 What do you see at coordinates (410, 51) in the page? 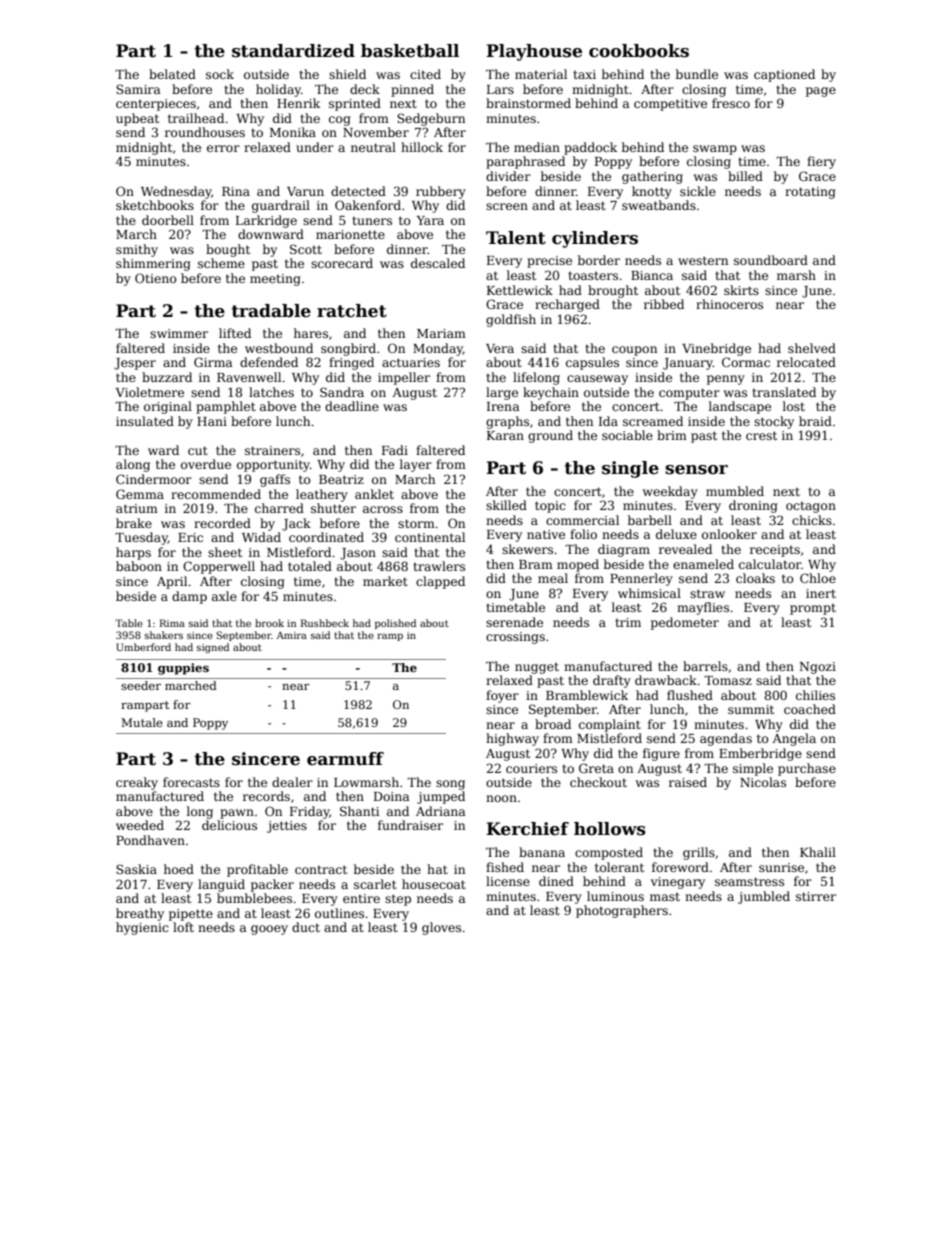
I see `basketball` at bounding box center [410, 51].
